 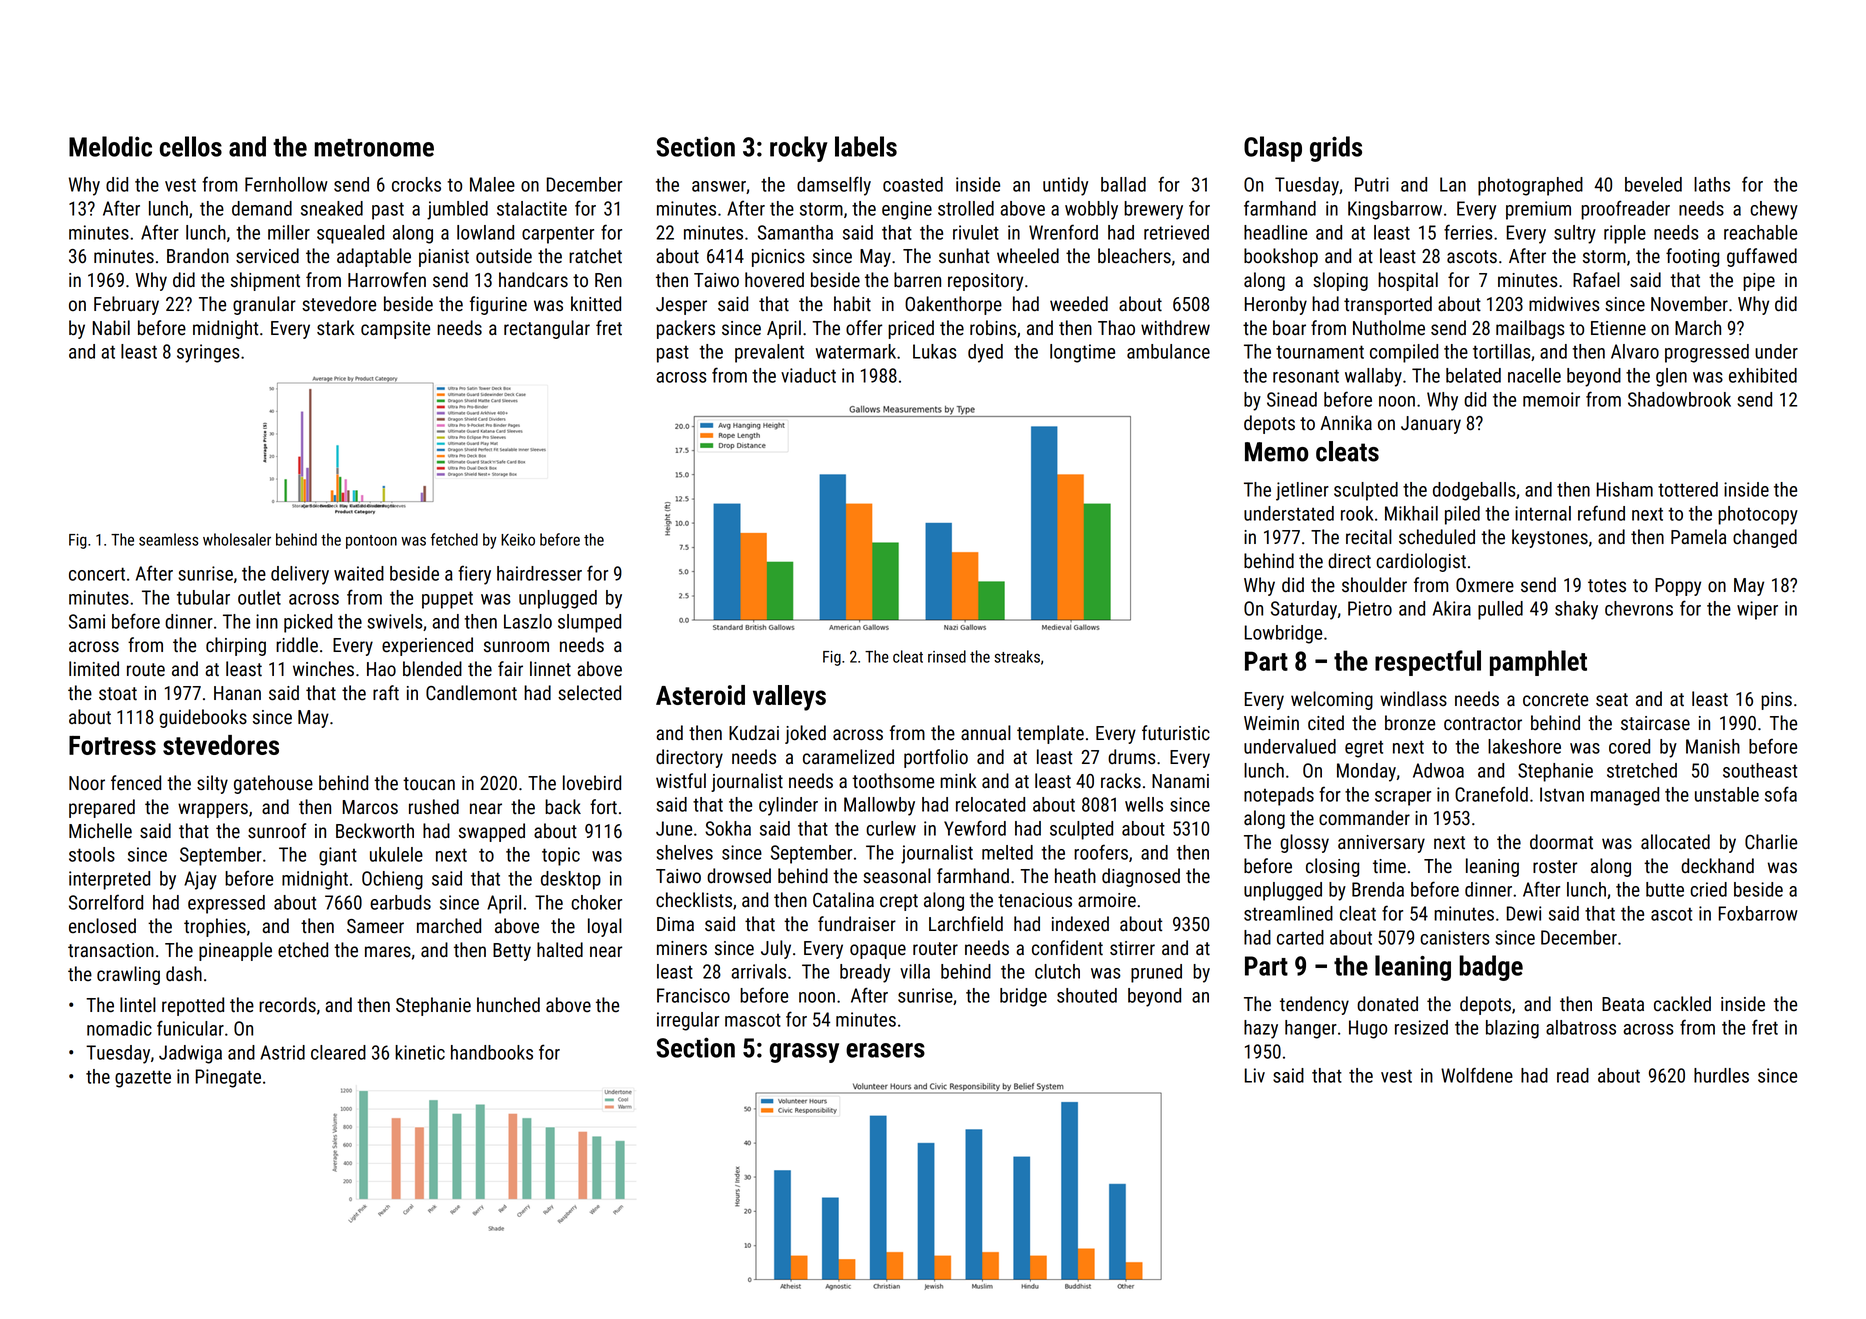 I want to click on cleared, so click(x=338, y=1052).
